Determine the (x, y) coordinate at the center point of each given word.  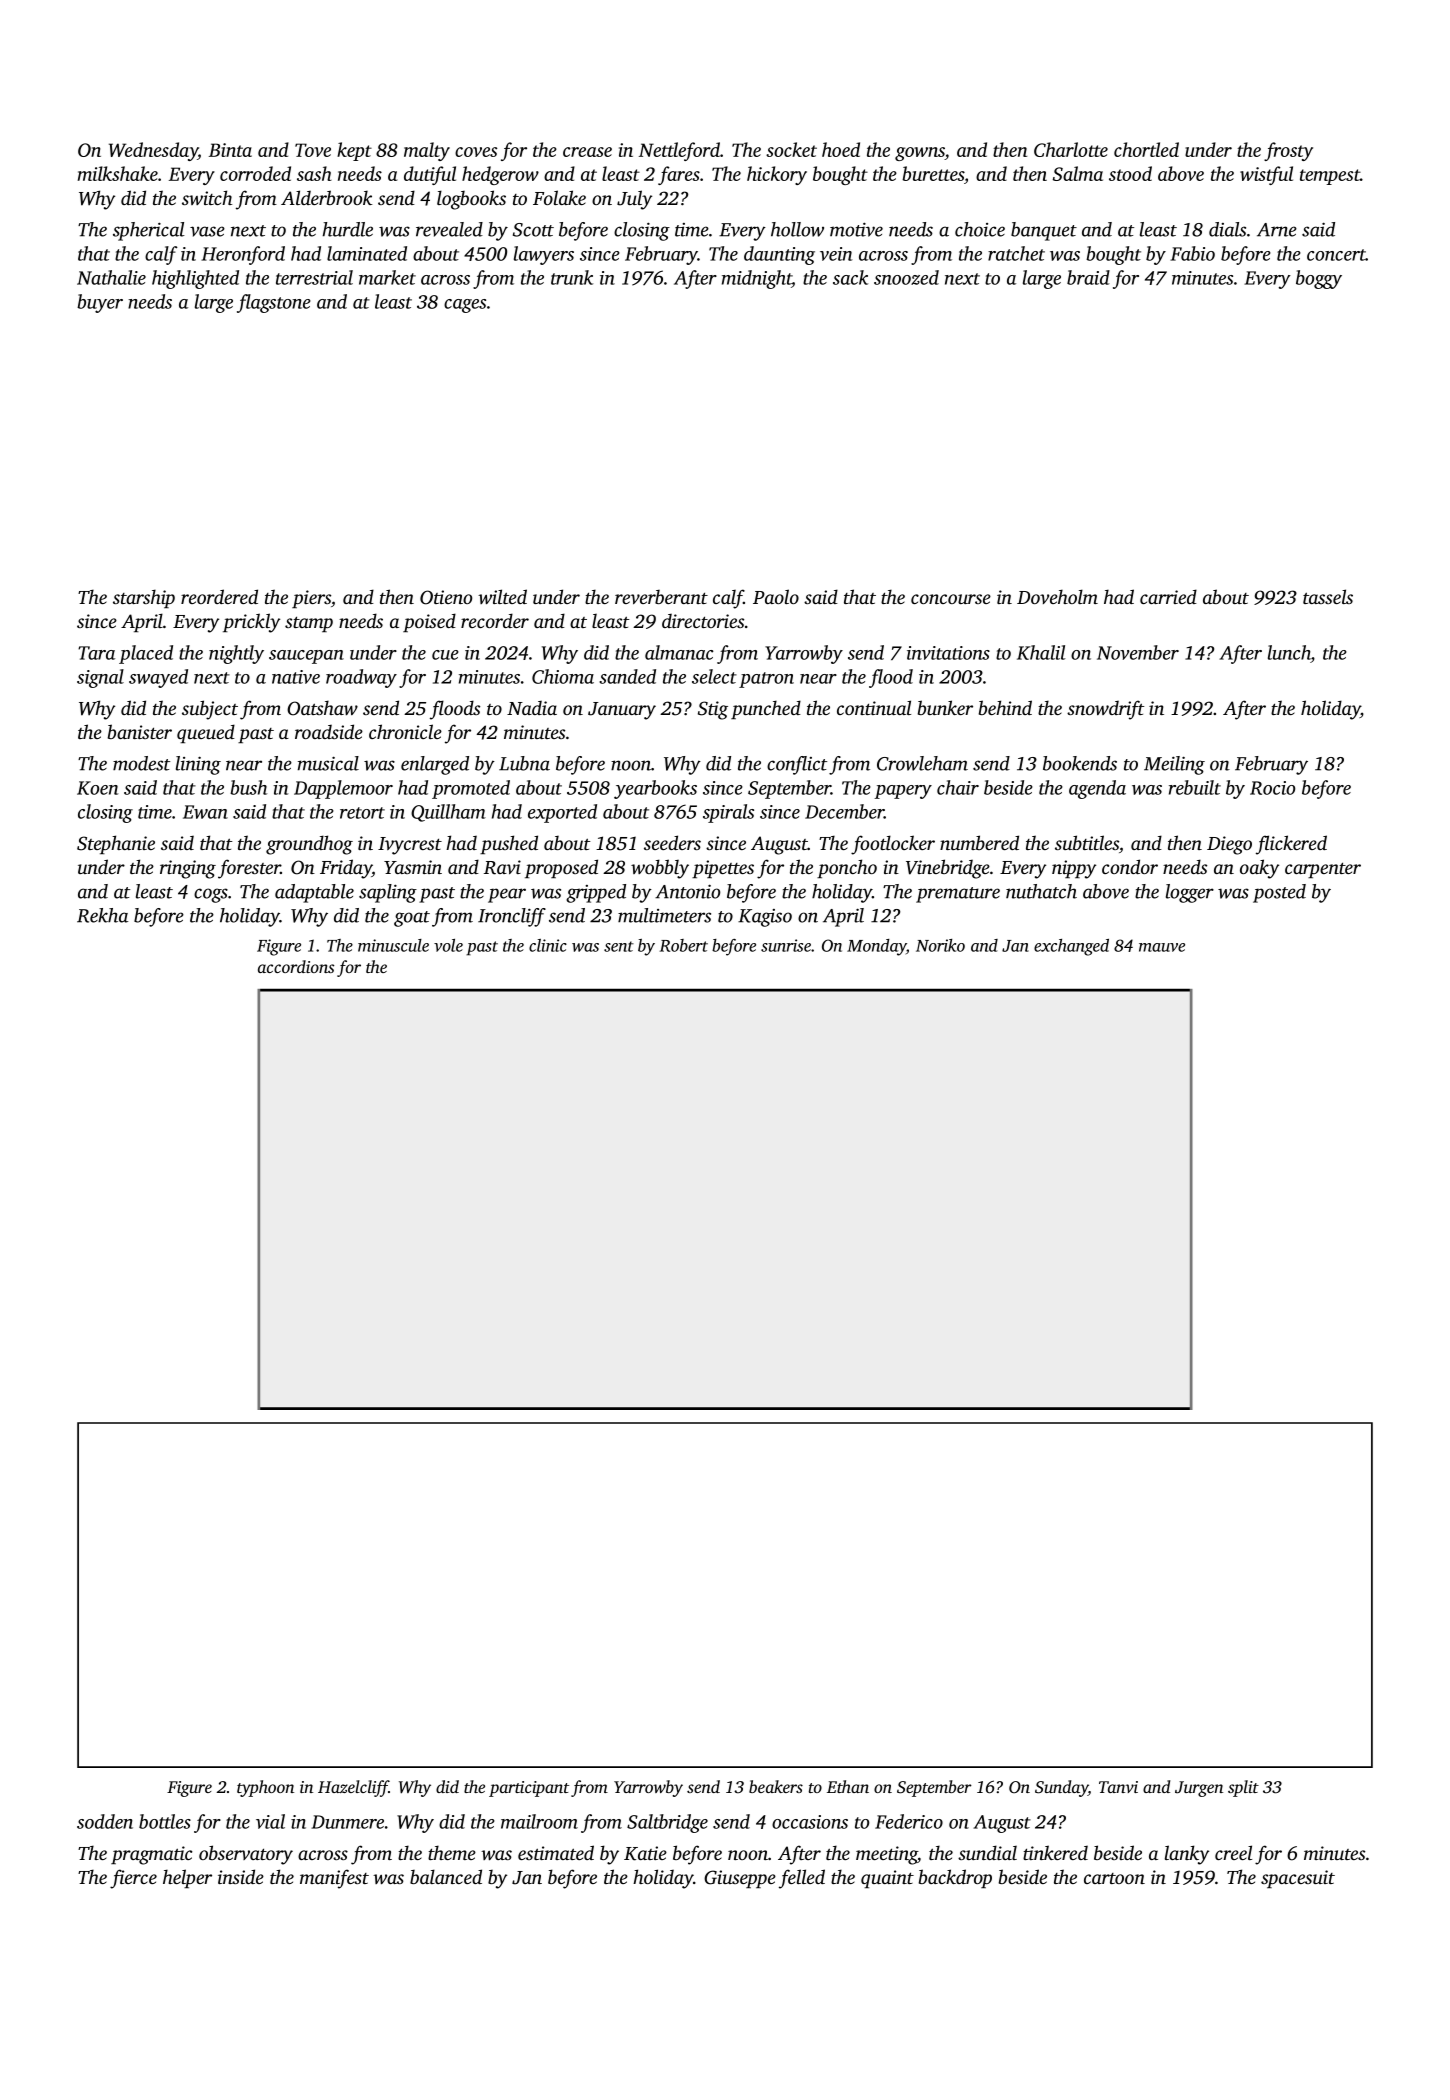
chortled (1146, 149)
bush (248, 787)
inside (241, 1876)
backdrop (955, 1878)
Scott (533, 230)
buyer (100, 303)
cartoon (1114, 1878)
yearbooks (655, 789)
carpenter (1323, 870)
